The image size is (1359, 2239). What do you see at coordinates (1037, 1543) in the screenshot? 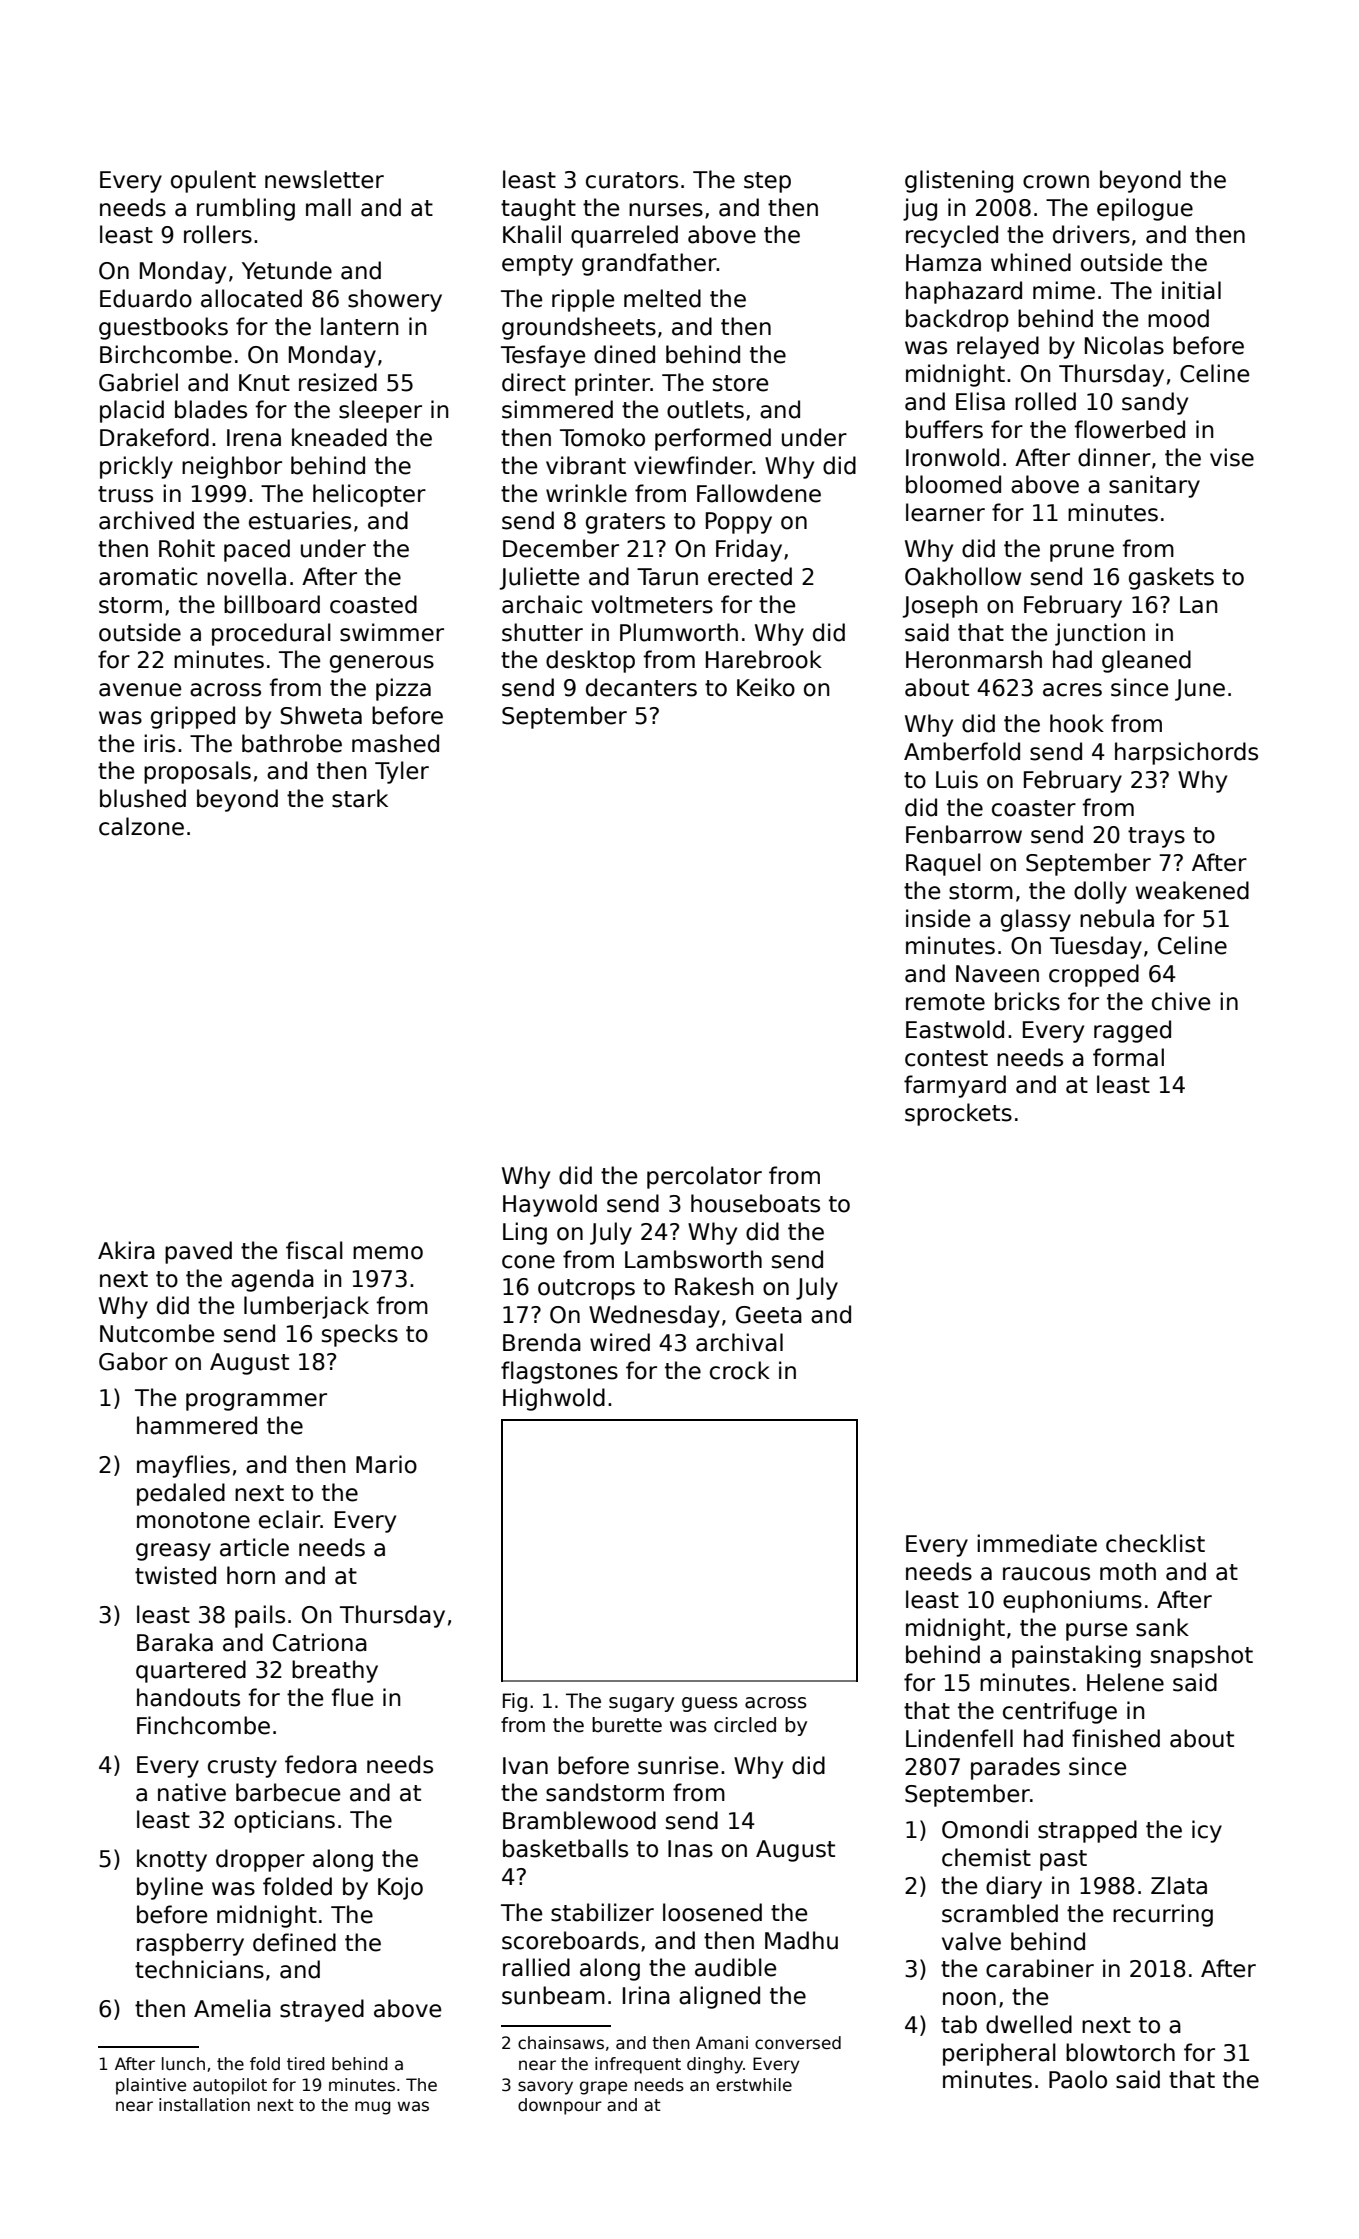
I see `immediate` at bounding box center [1037, 1543].
